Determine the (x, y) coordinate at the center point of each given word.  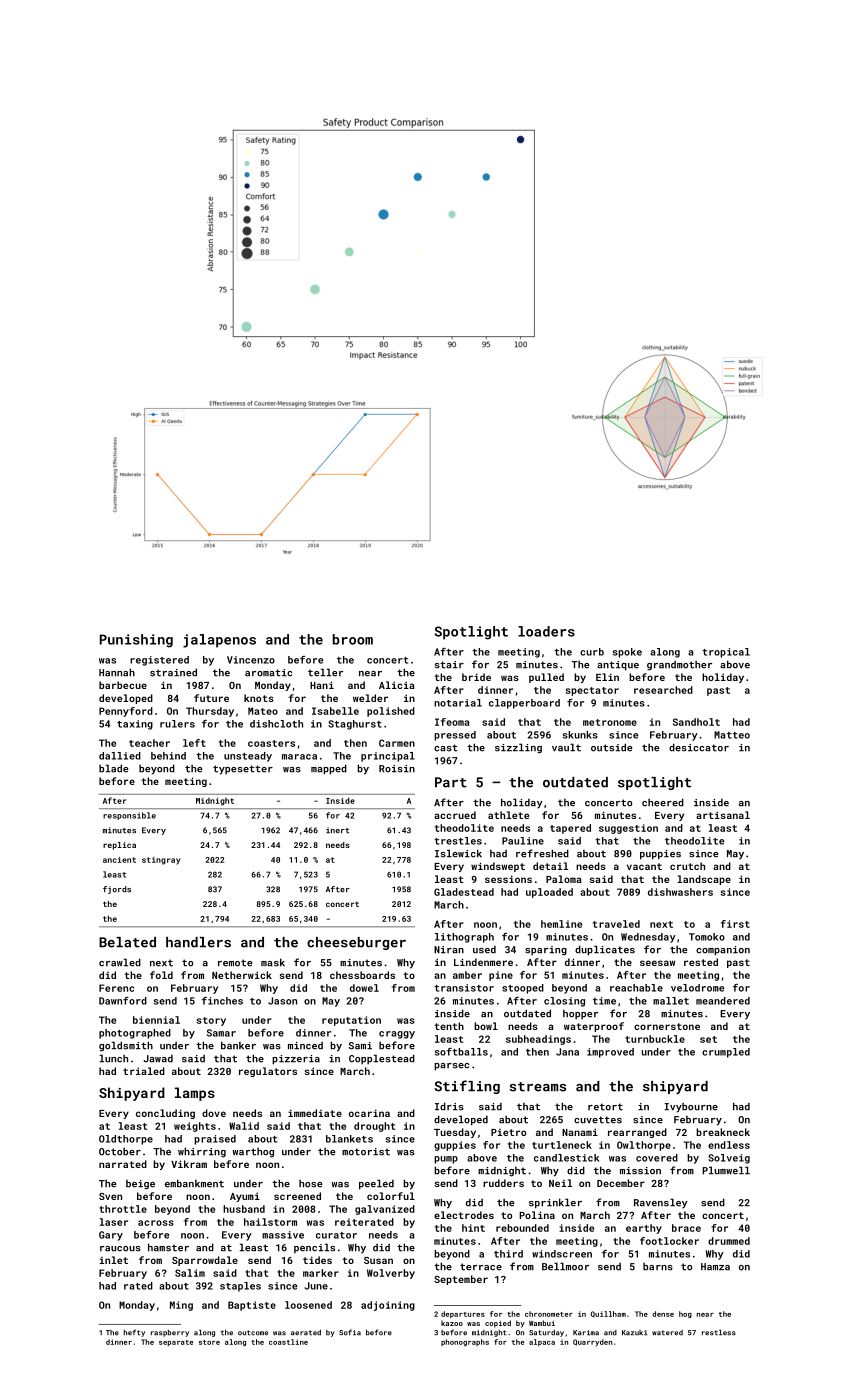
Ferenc (116, 988)
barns (658, 1266)
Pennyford (126, 712)
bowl (486, 1026)
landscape (704, 880)
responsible (129, 816)
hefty (134, 1333)
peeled (376, 1184)
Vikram (189, 1164)
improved (610, 1053)
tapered (570, 829)
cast (446, 748)
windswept (498, 867)
